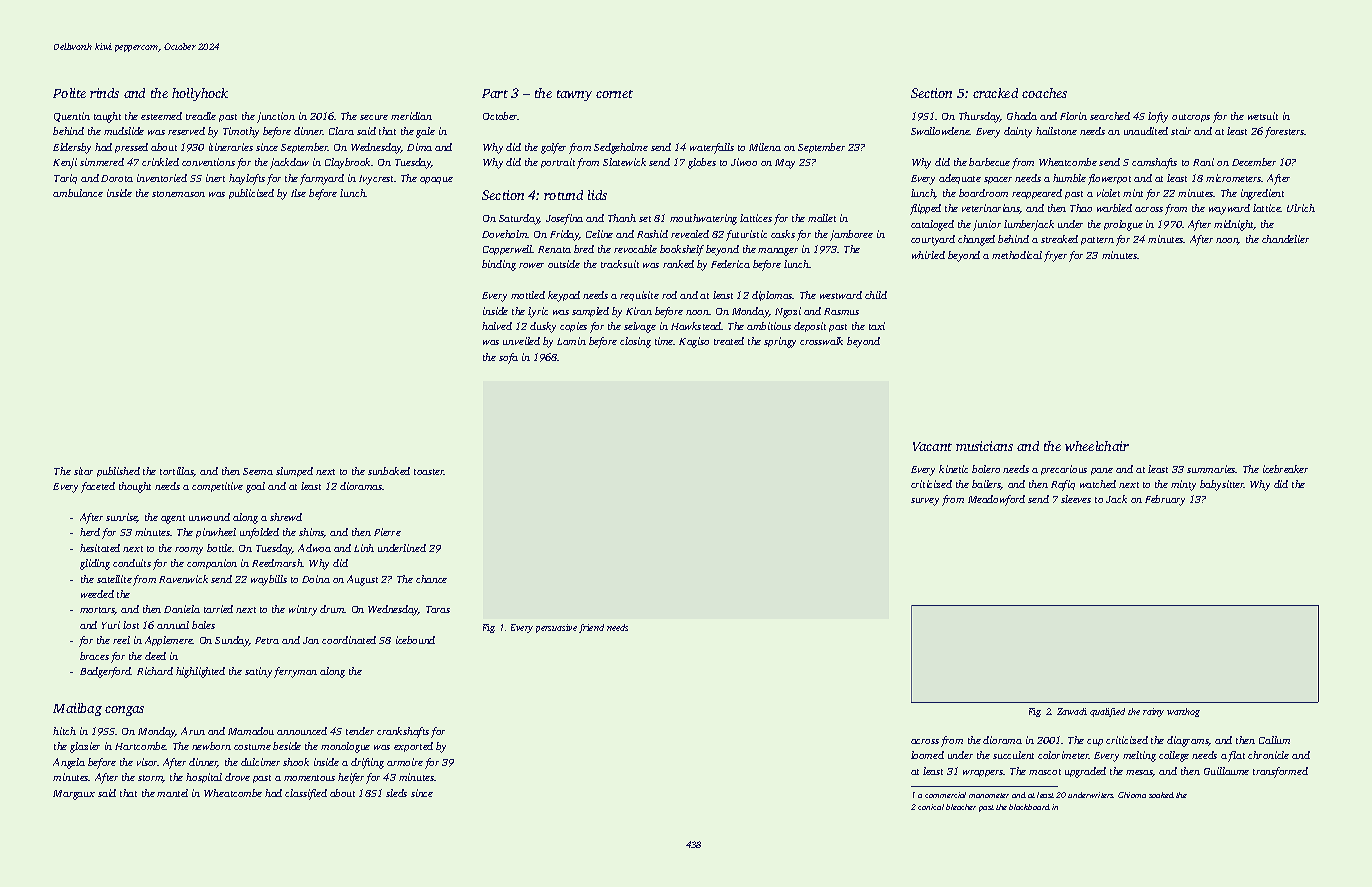  What do you see at coordinates (1029, 807) in the image?
I see `blackboard` at bounding box center [1029, 807].
